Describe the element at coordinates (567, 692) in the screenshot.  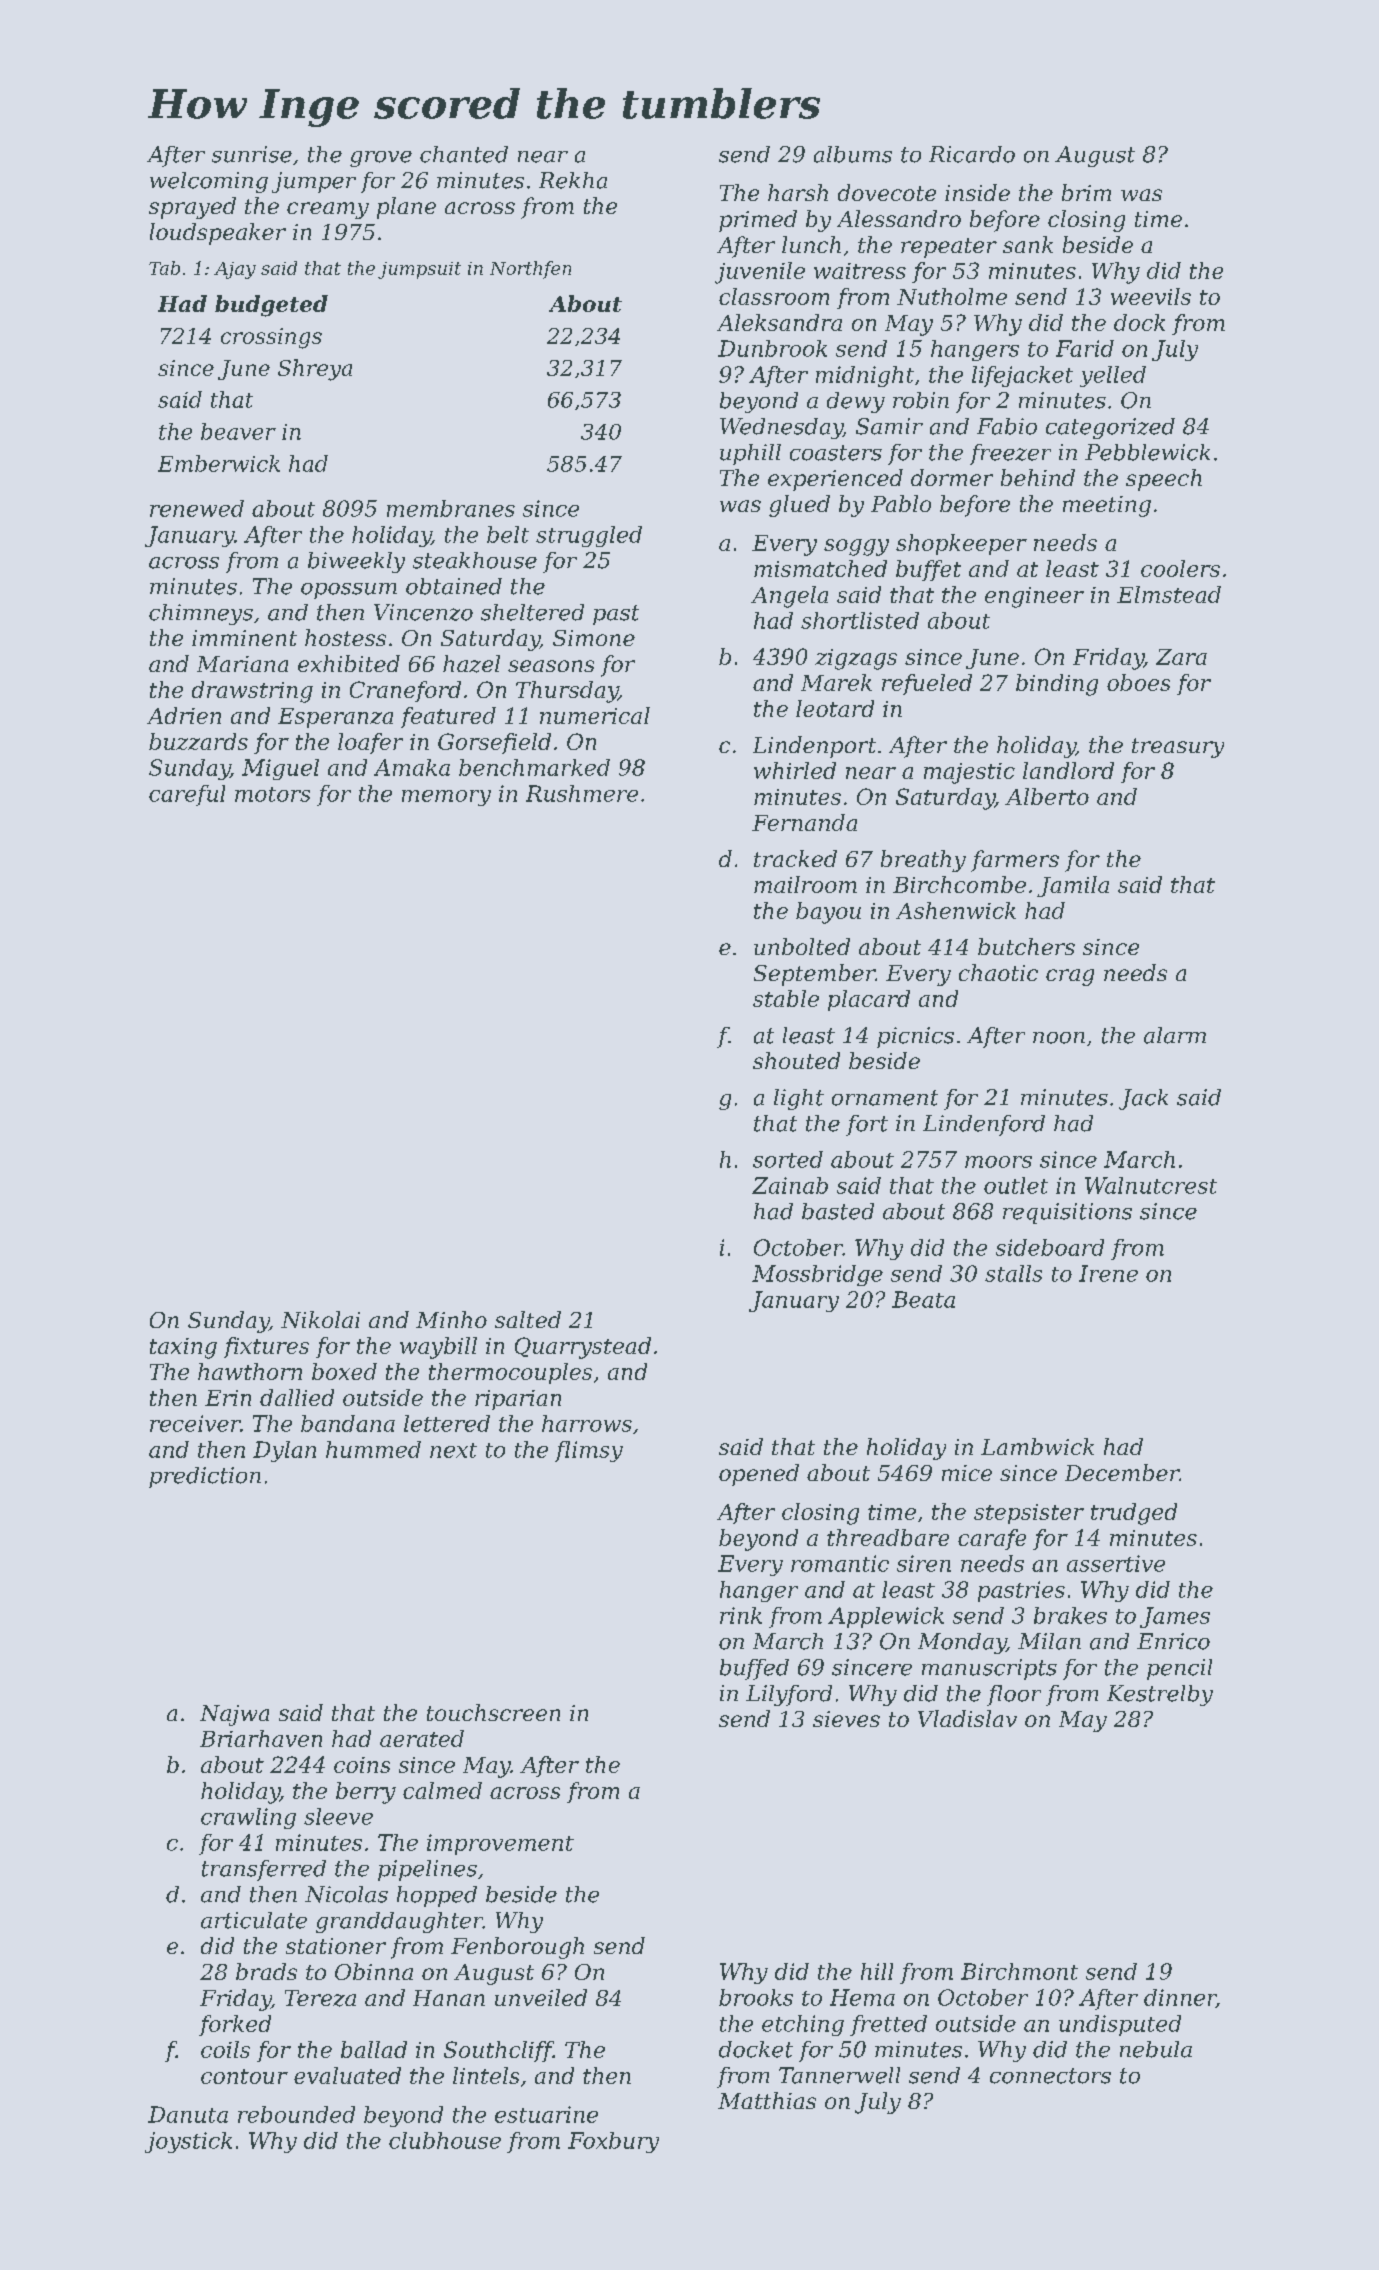
I see `Thursday` at that location.
